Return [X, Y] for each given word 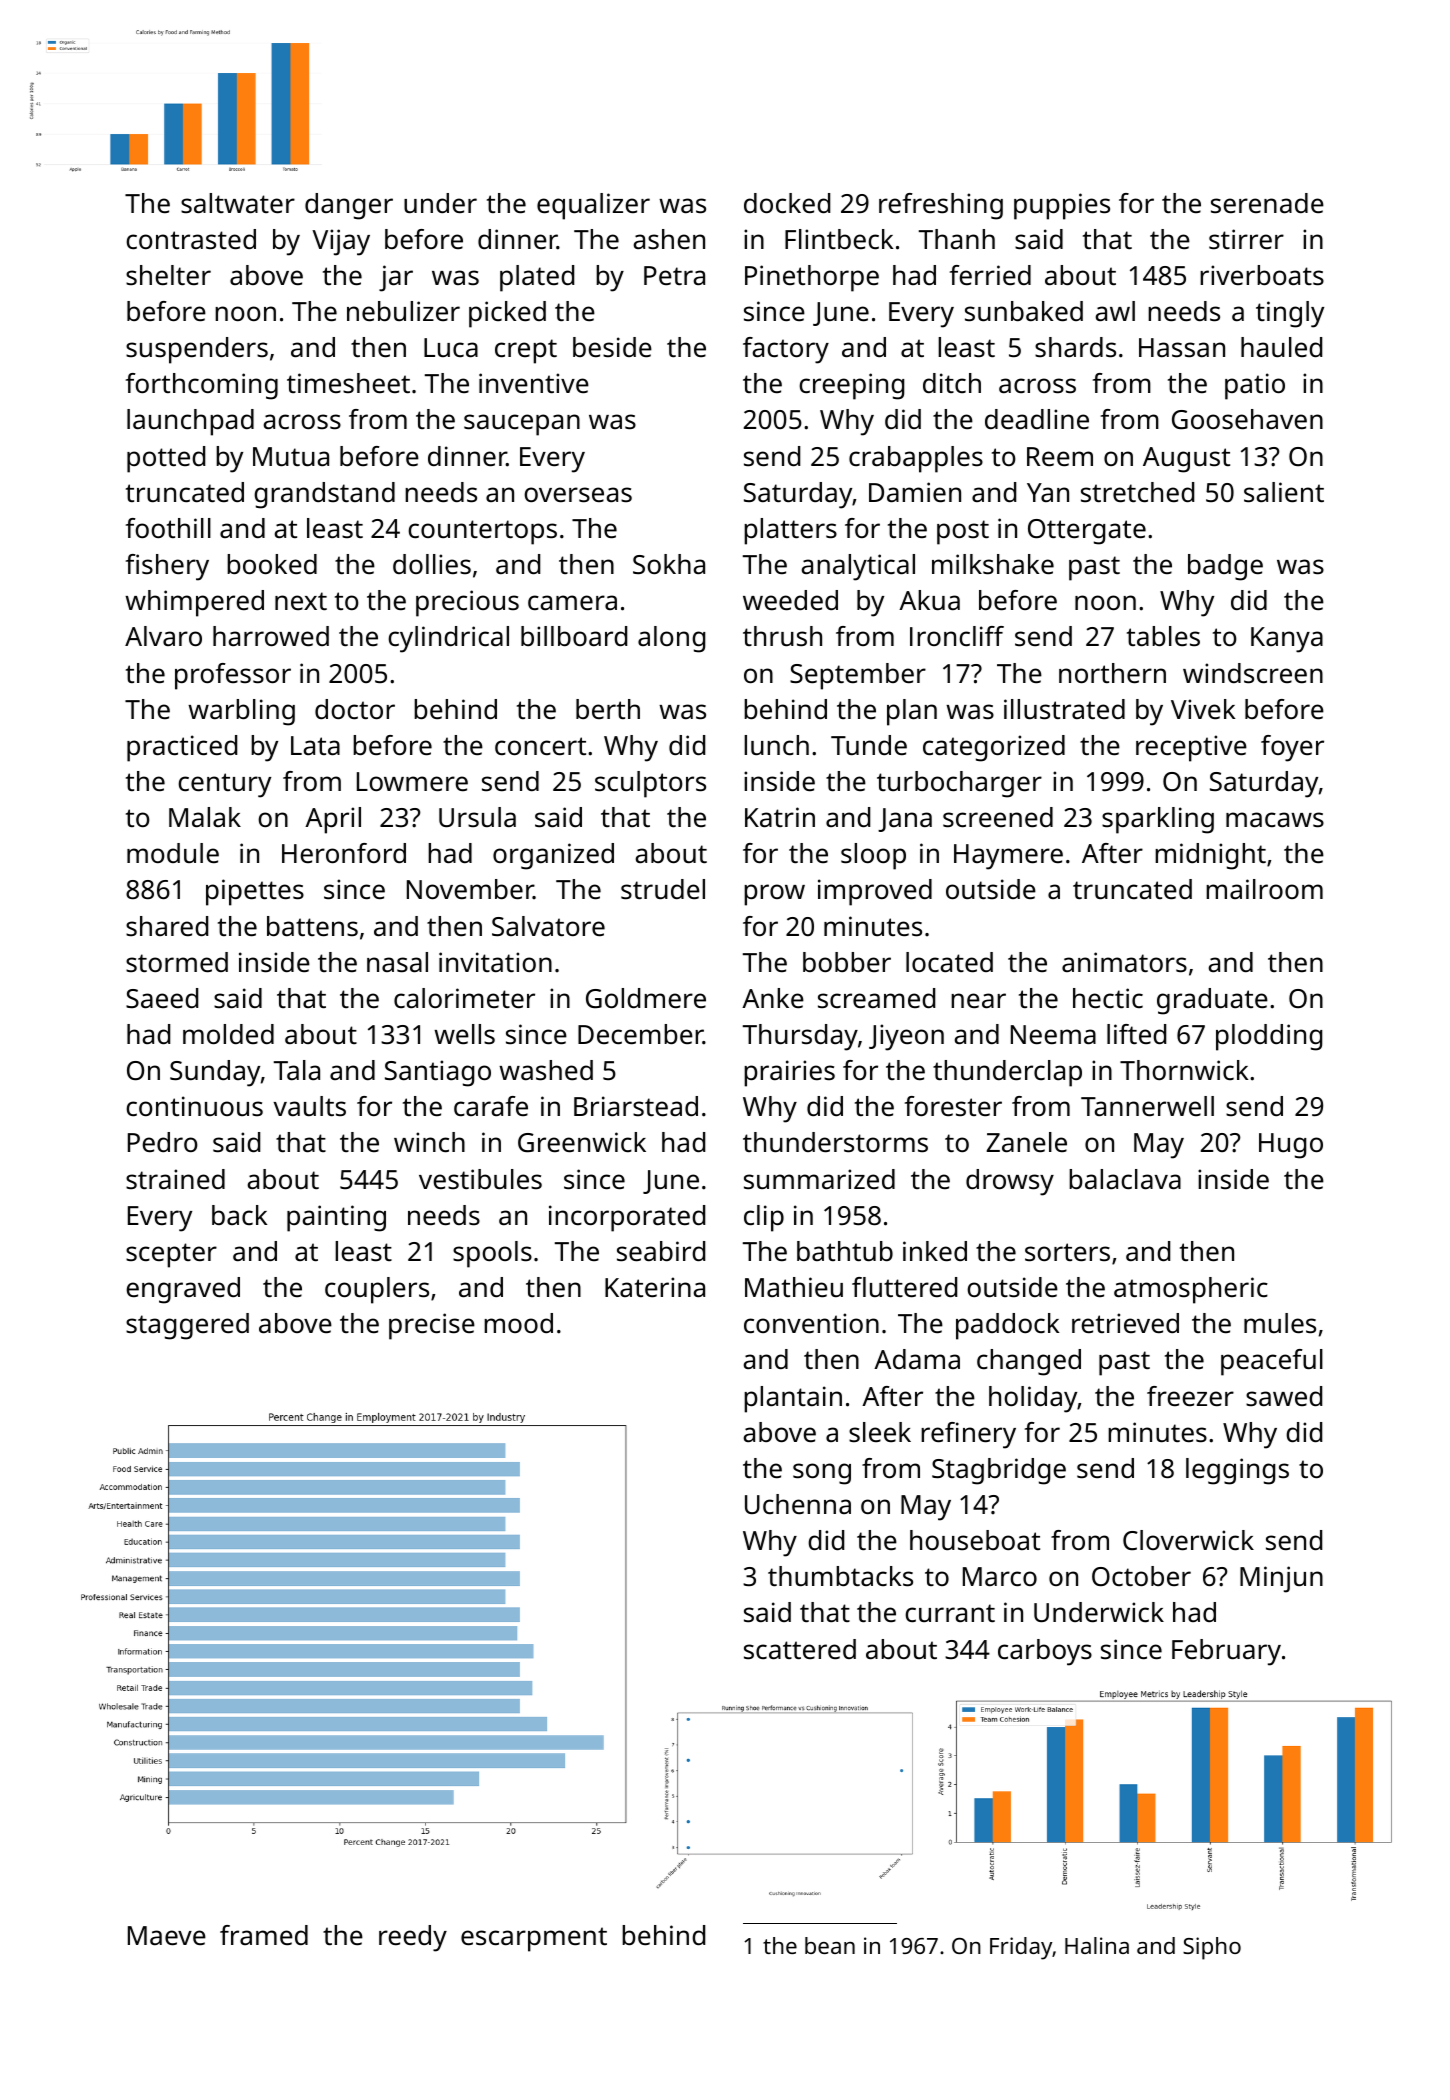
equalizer [593, 206]
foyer [1292, 748]
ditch [952, 383]
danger [349, 206]
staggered [187, 1326]
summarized [819, 1179]
